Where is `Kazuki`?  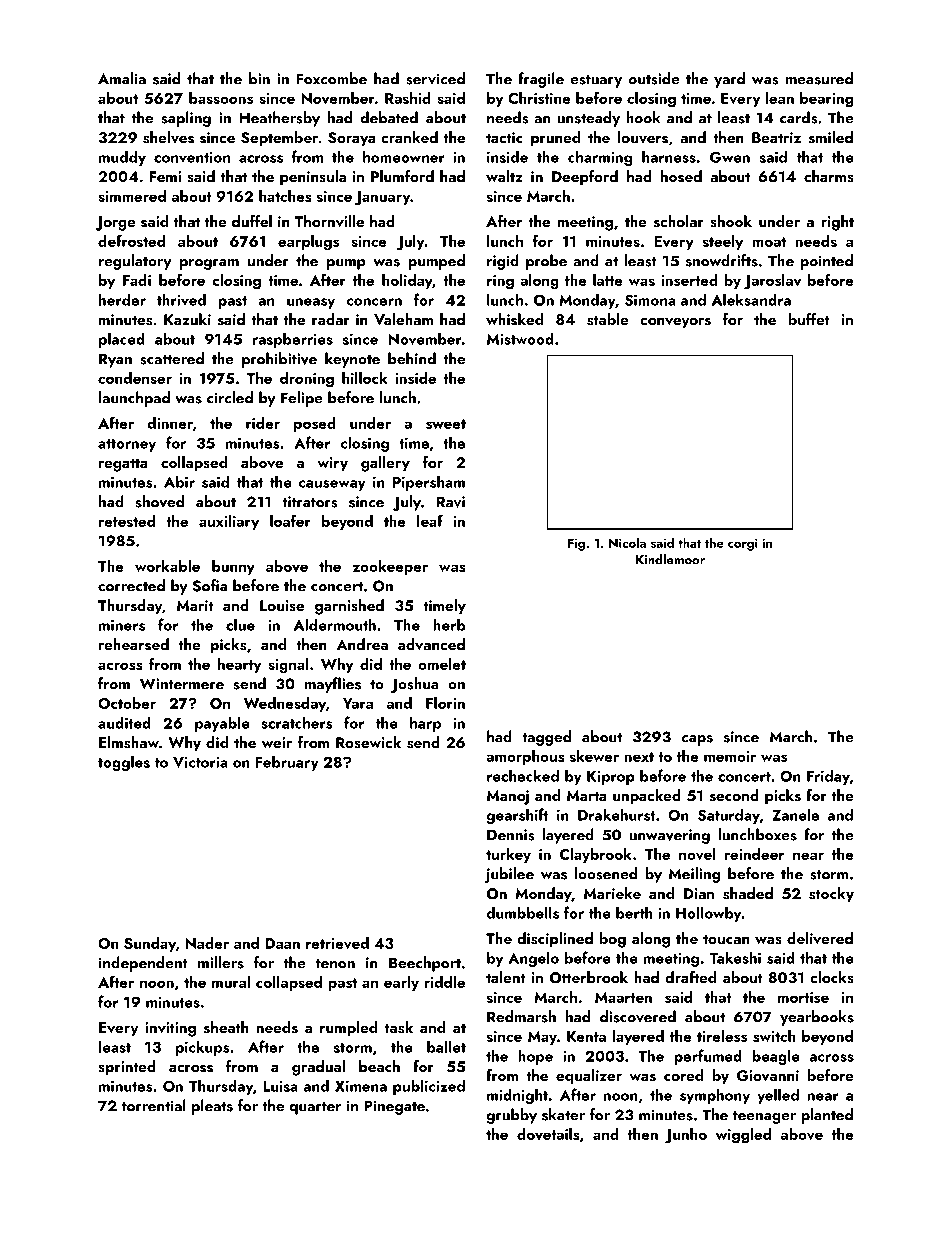 Kazuki is located at coordinates (187, 319).
